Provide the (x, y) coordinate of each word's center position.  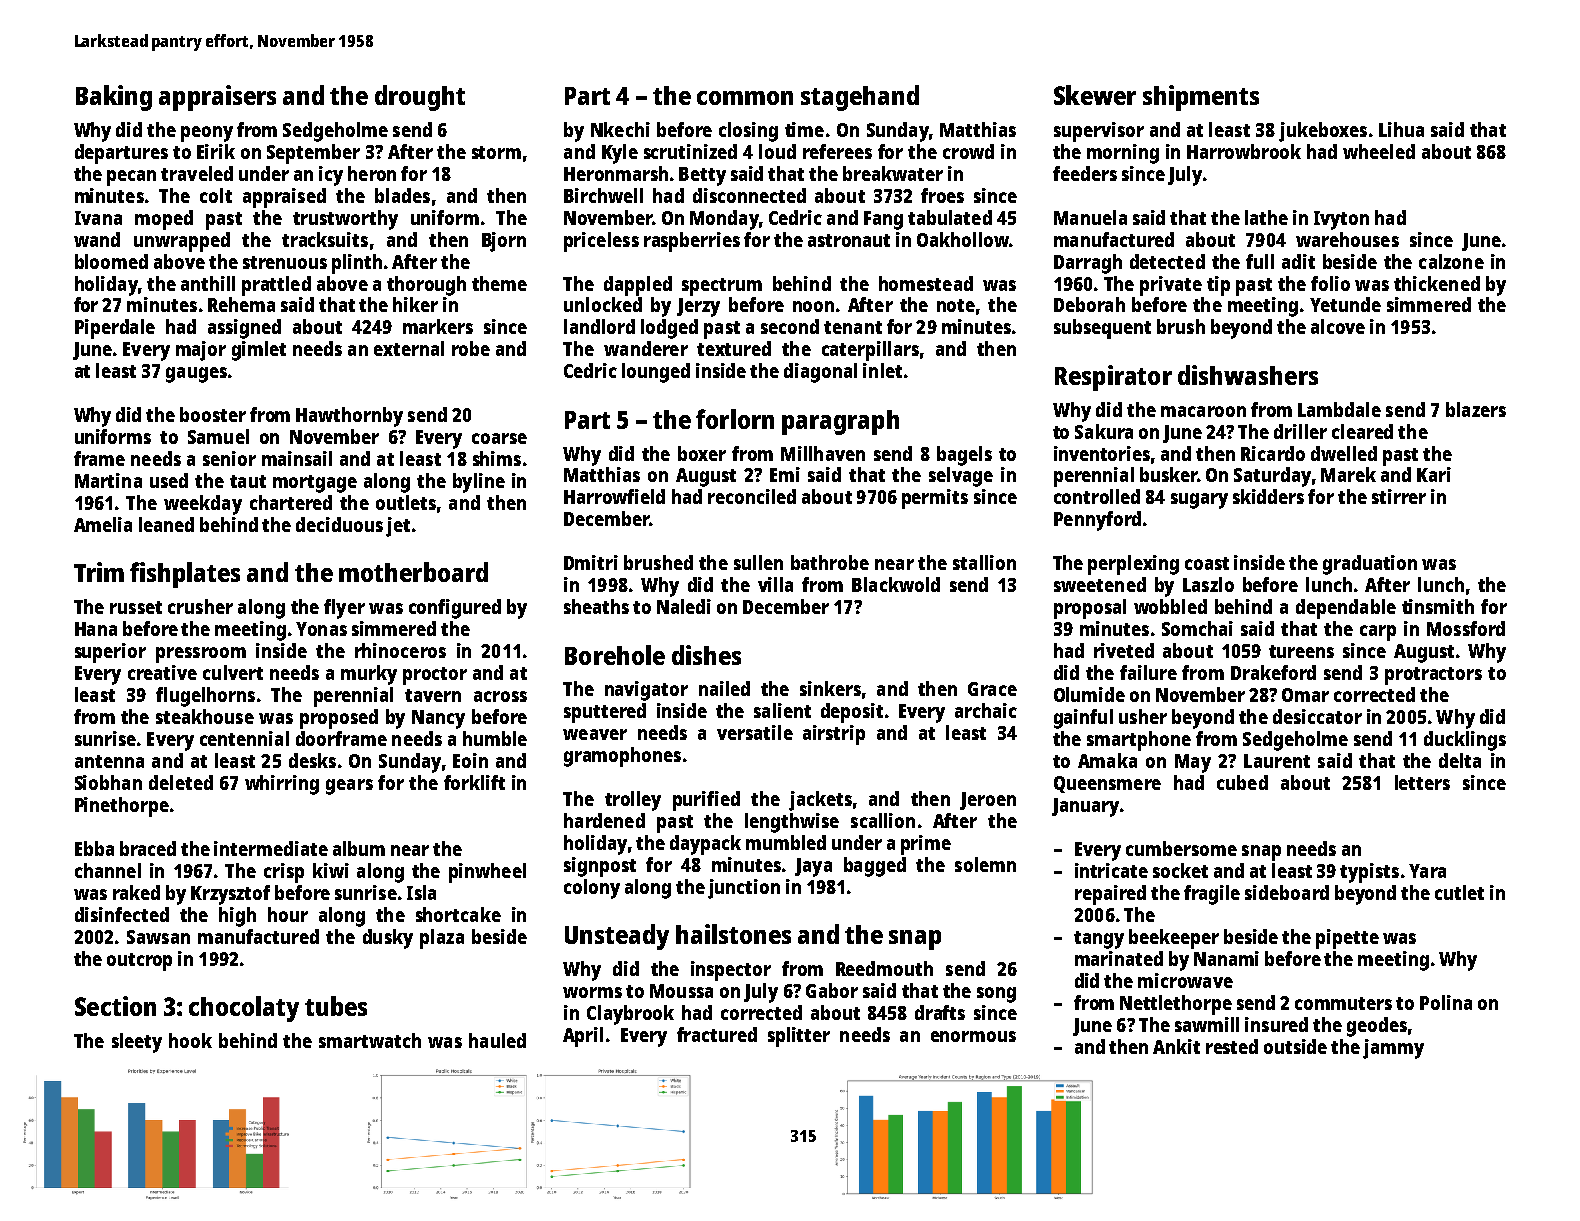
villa (775, 584)
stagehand (860, 98)
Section (115, 1006)
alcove (1338, 326)
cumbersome (1181, 848)
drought (420, 98)
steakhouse (205, 716)
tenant (853, 327)
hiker (415, 304)
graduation (1370, 565)
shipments (1201, 98)
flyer (344, 609)
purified (706, 801)
